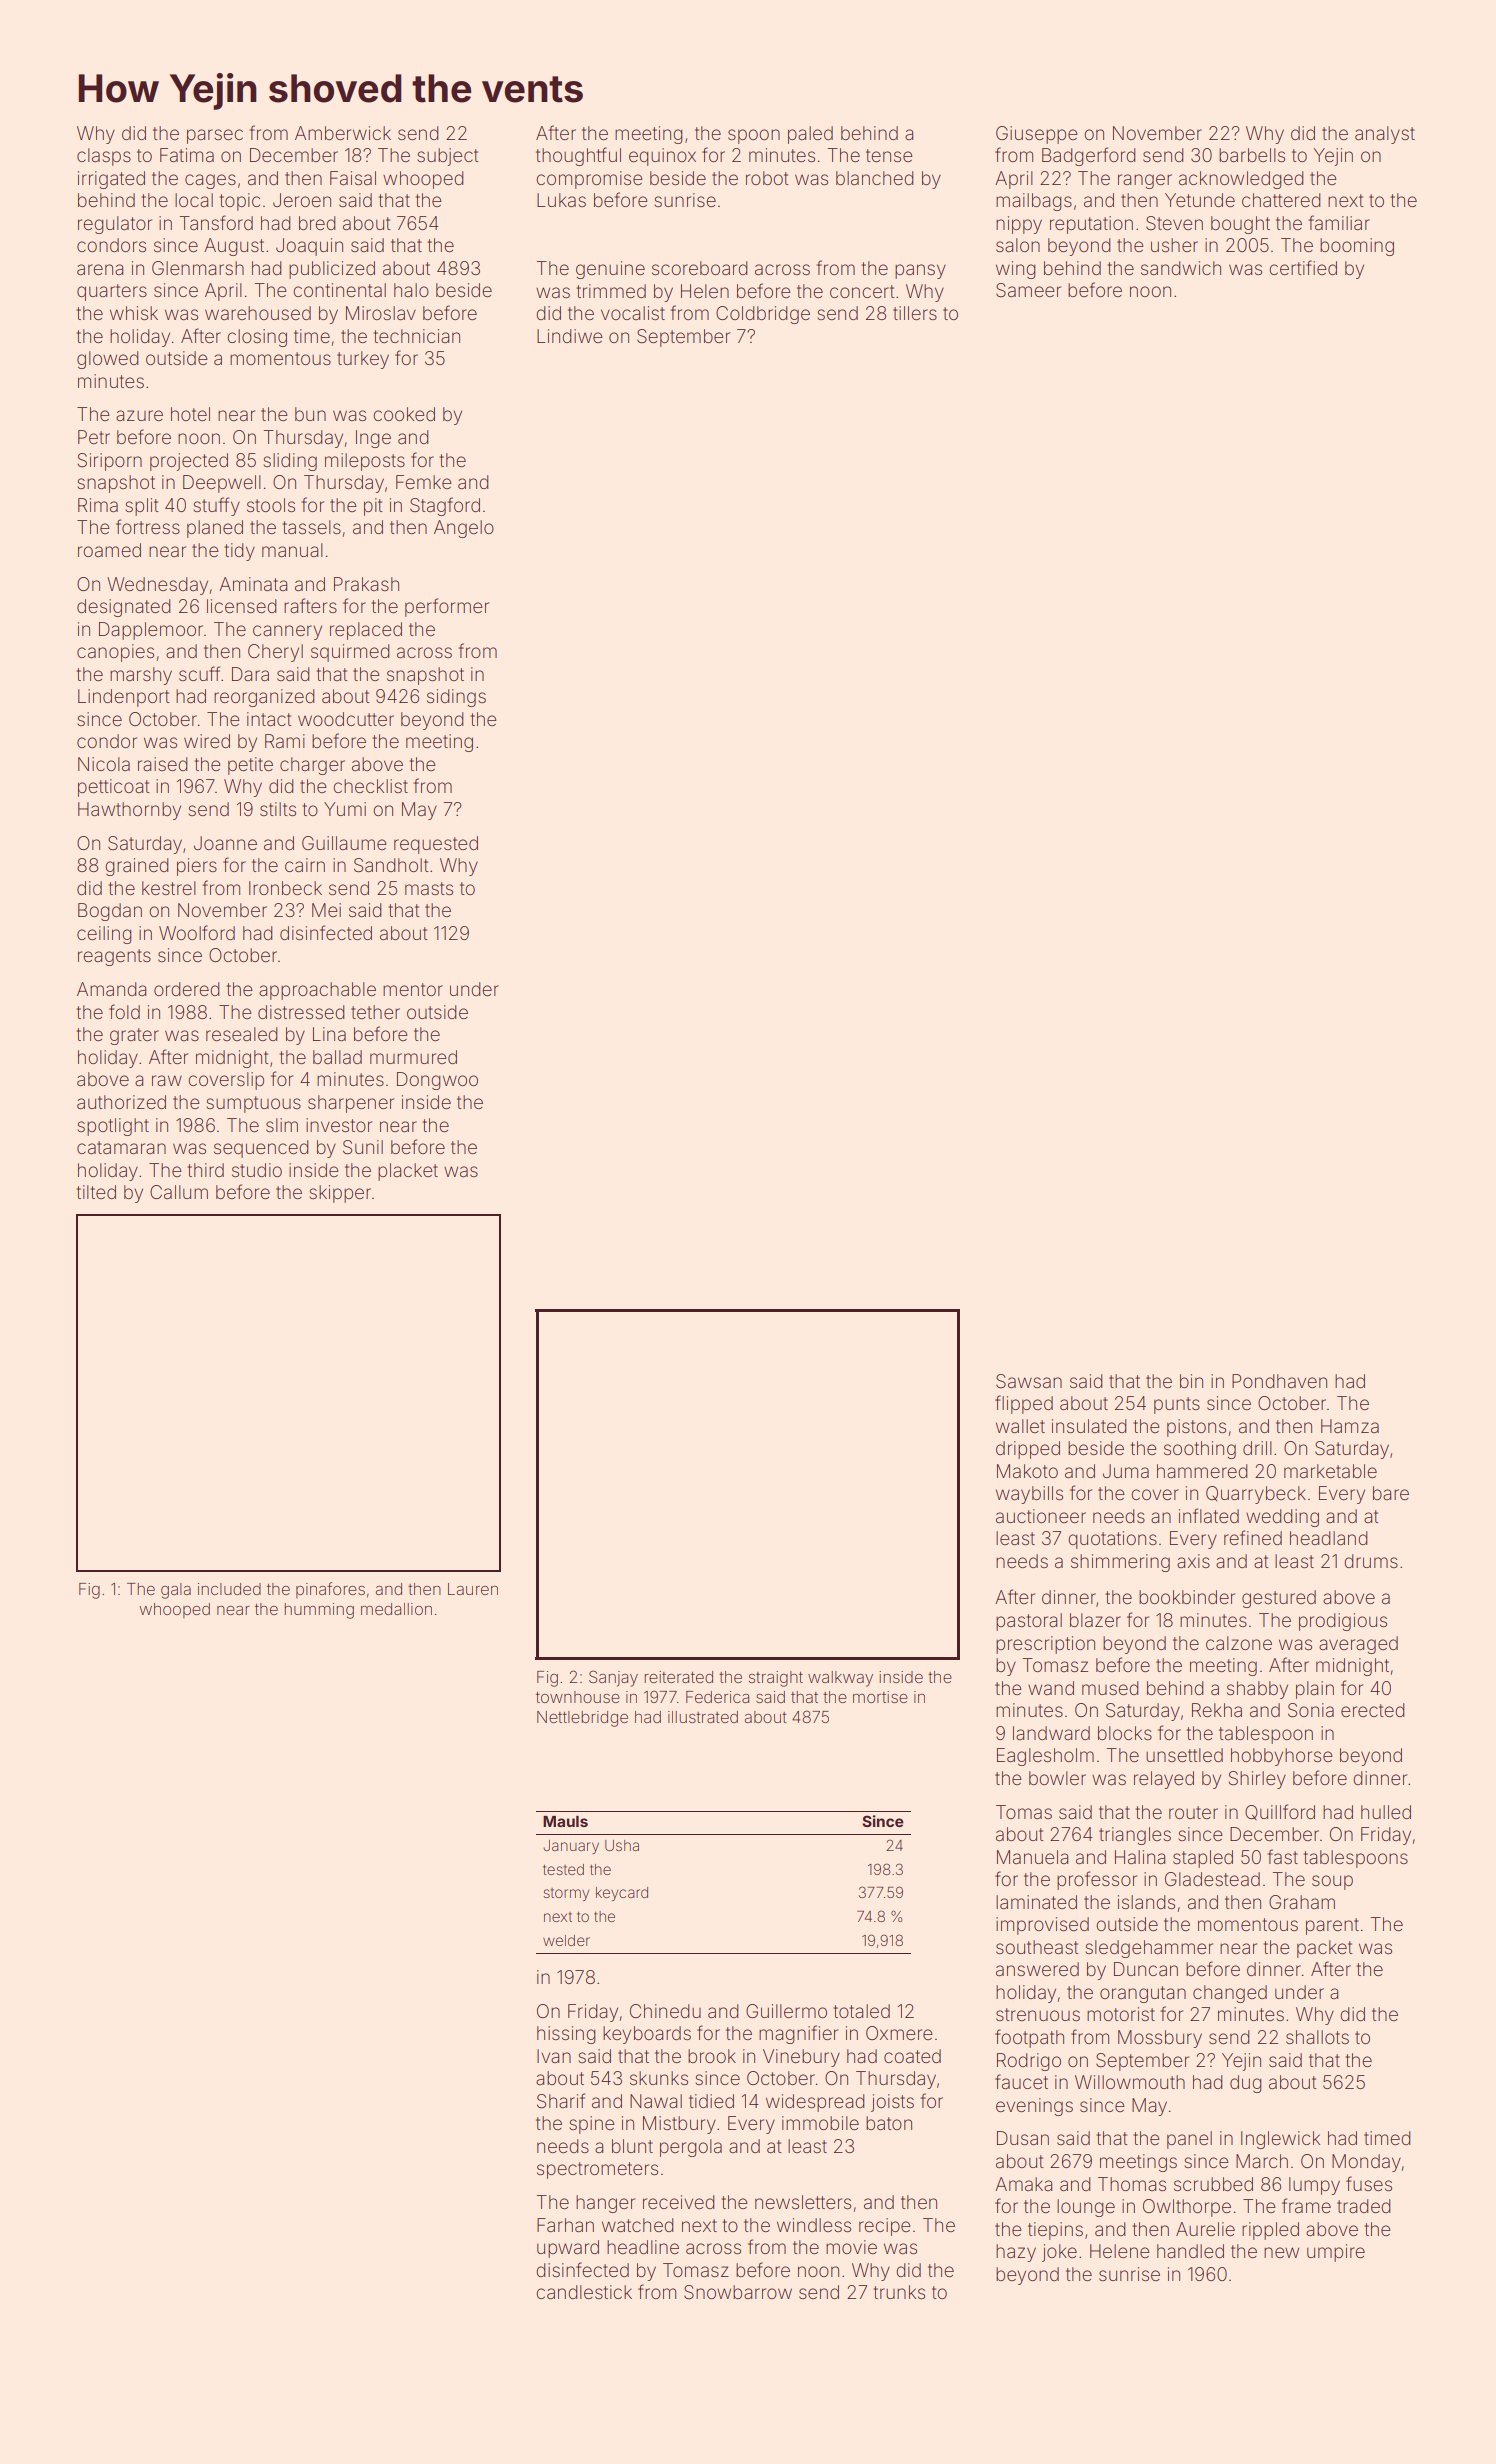 The width and height of the page is (1496, 2464). What do you see at coordinates (473, 1589) in the page?
I see `Lauren` at bounding box center [473, 1589].
